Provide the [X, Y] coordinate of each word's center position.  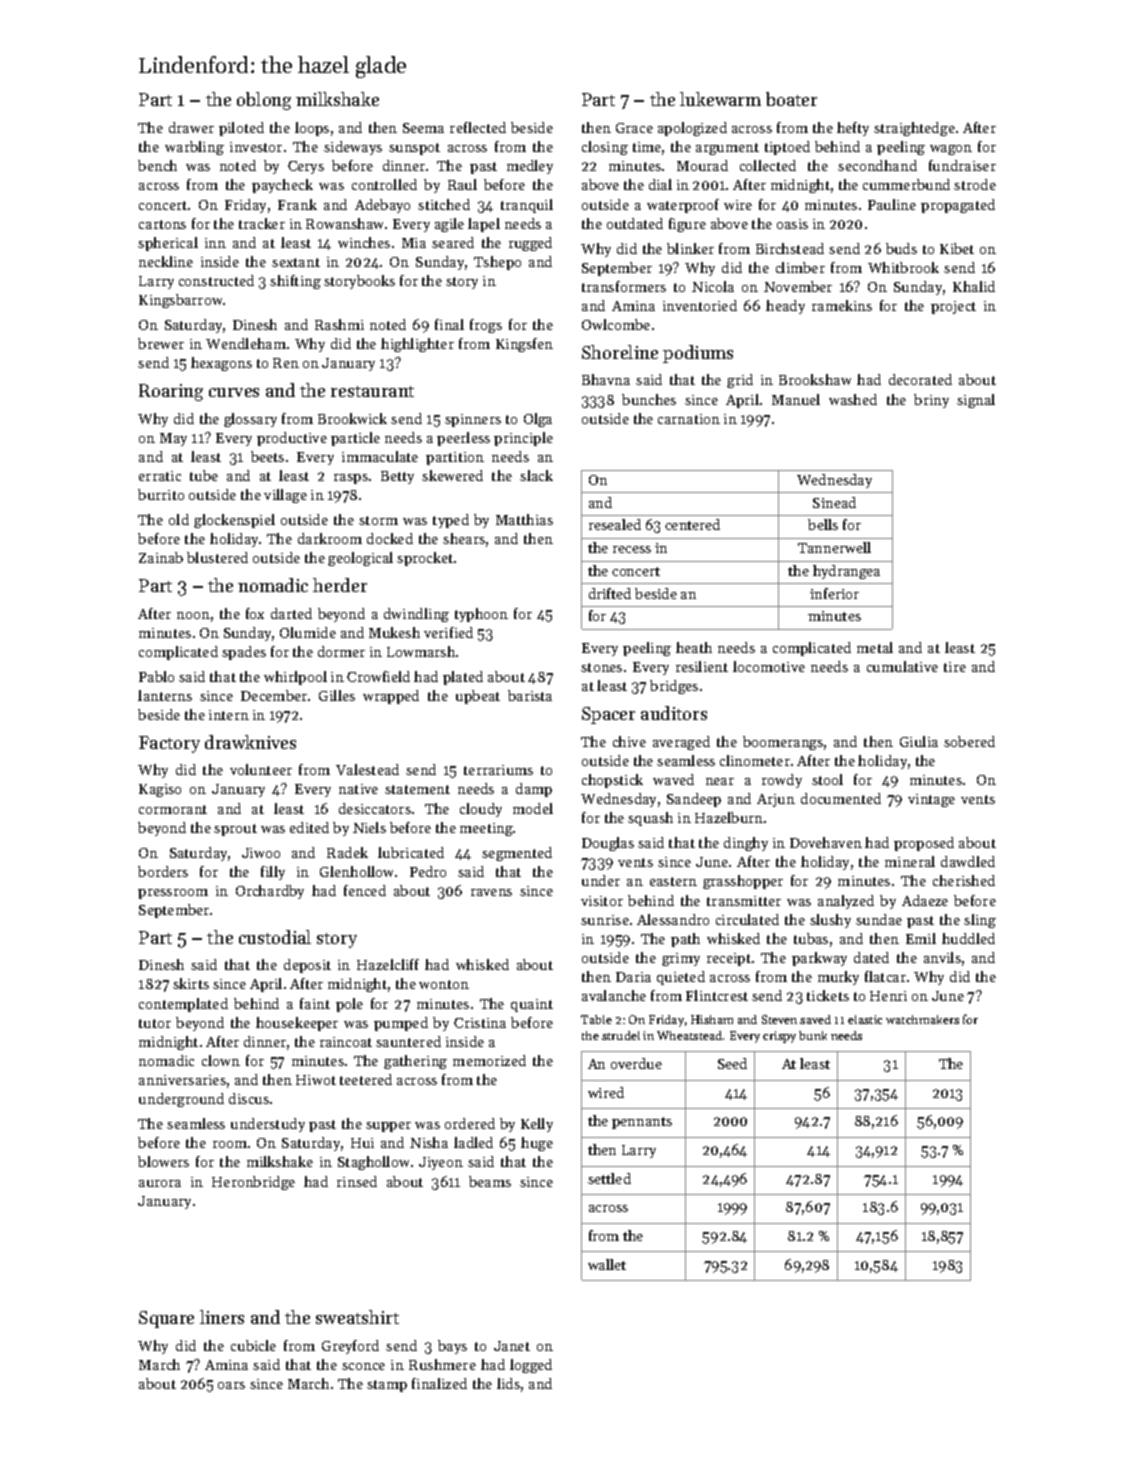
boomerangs [783, 743]
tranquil [527, 206]
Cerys [306, 167]
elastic [865, 1019]
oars [231, 1385]
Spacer [608, 715]
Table [596, 1019]
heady [785, 307]
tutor [155, 1023]
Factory [169, 744]
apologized [692, 129]
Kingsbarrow [181, 301]
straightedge [914, 129]
